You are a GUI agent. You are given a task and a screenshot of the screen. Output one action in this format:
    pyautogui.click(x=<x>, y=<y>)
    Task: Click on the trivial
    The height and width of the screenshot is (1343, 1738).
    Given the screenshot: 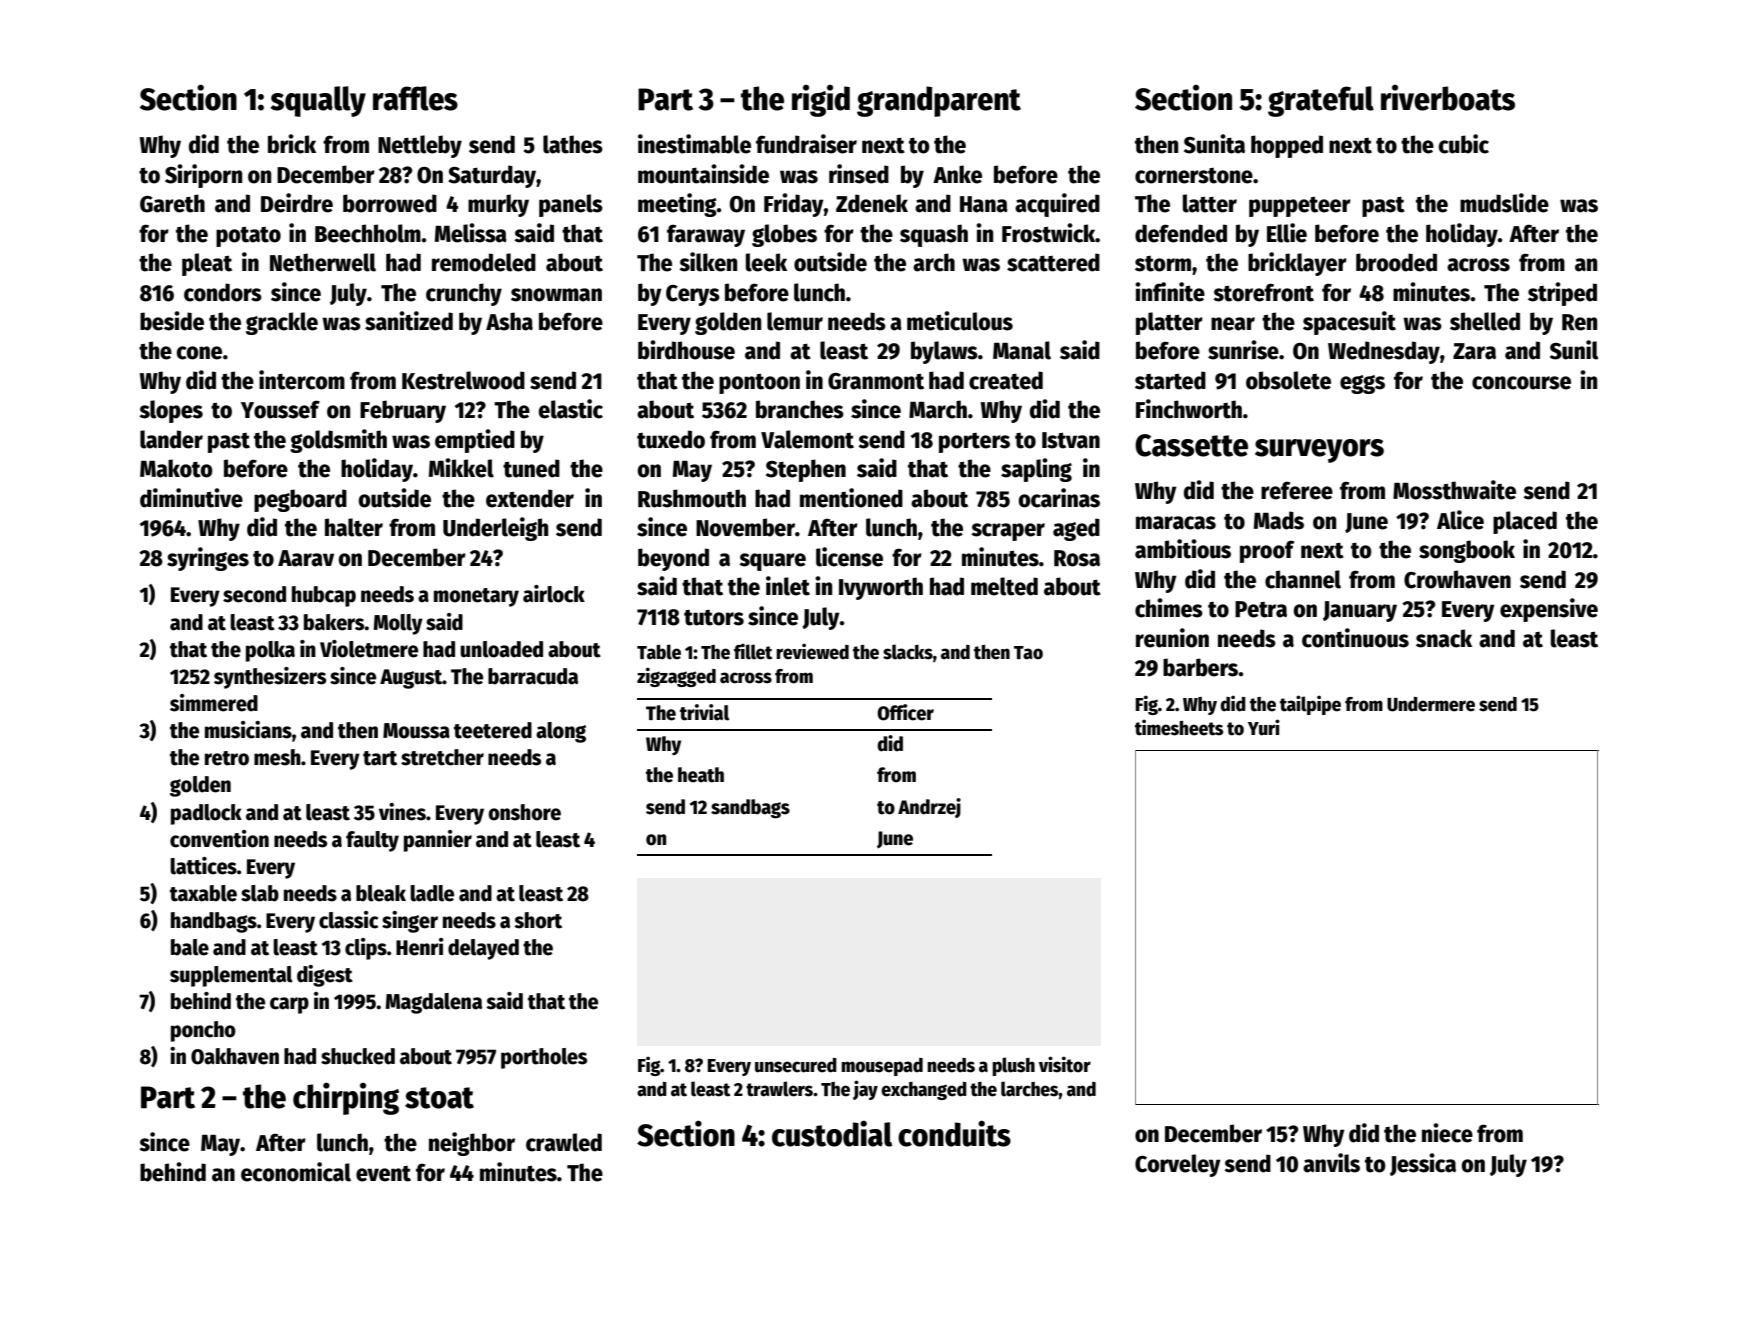 What is the action you would take?
    pyautogui.click(x=704, y=712)
